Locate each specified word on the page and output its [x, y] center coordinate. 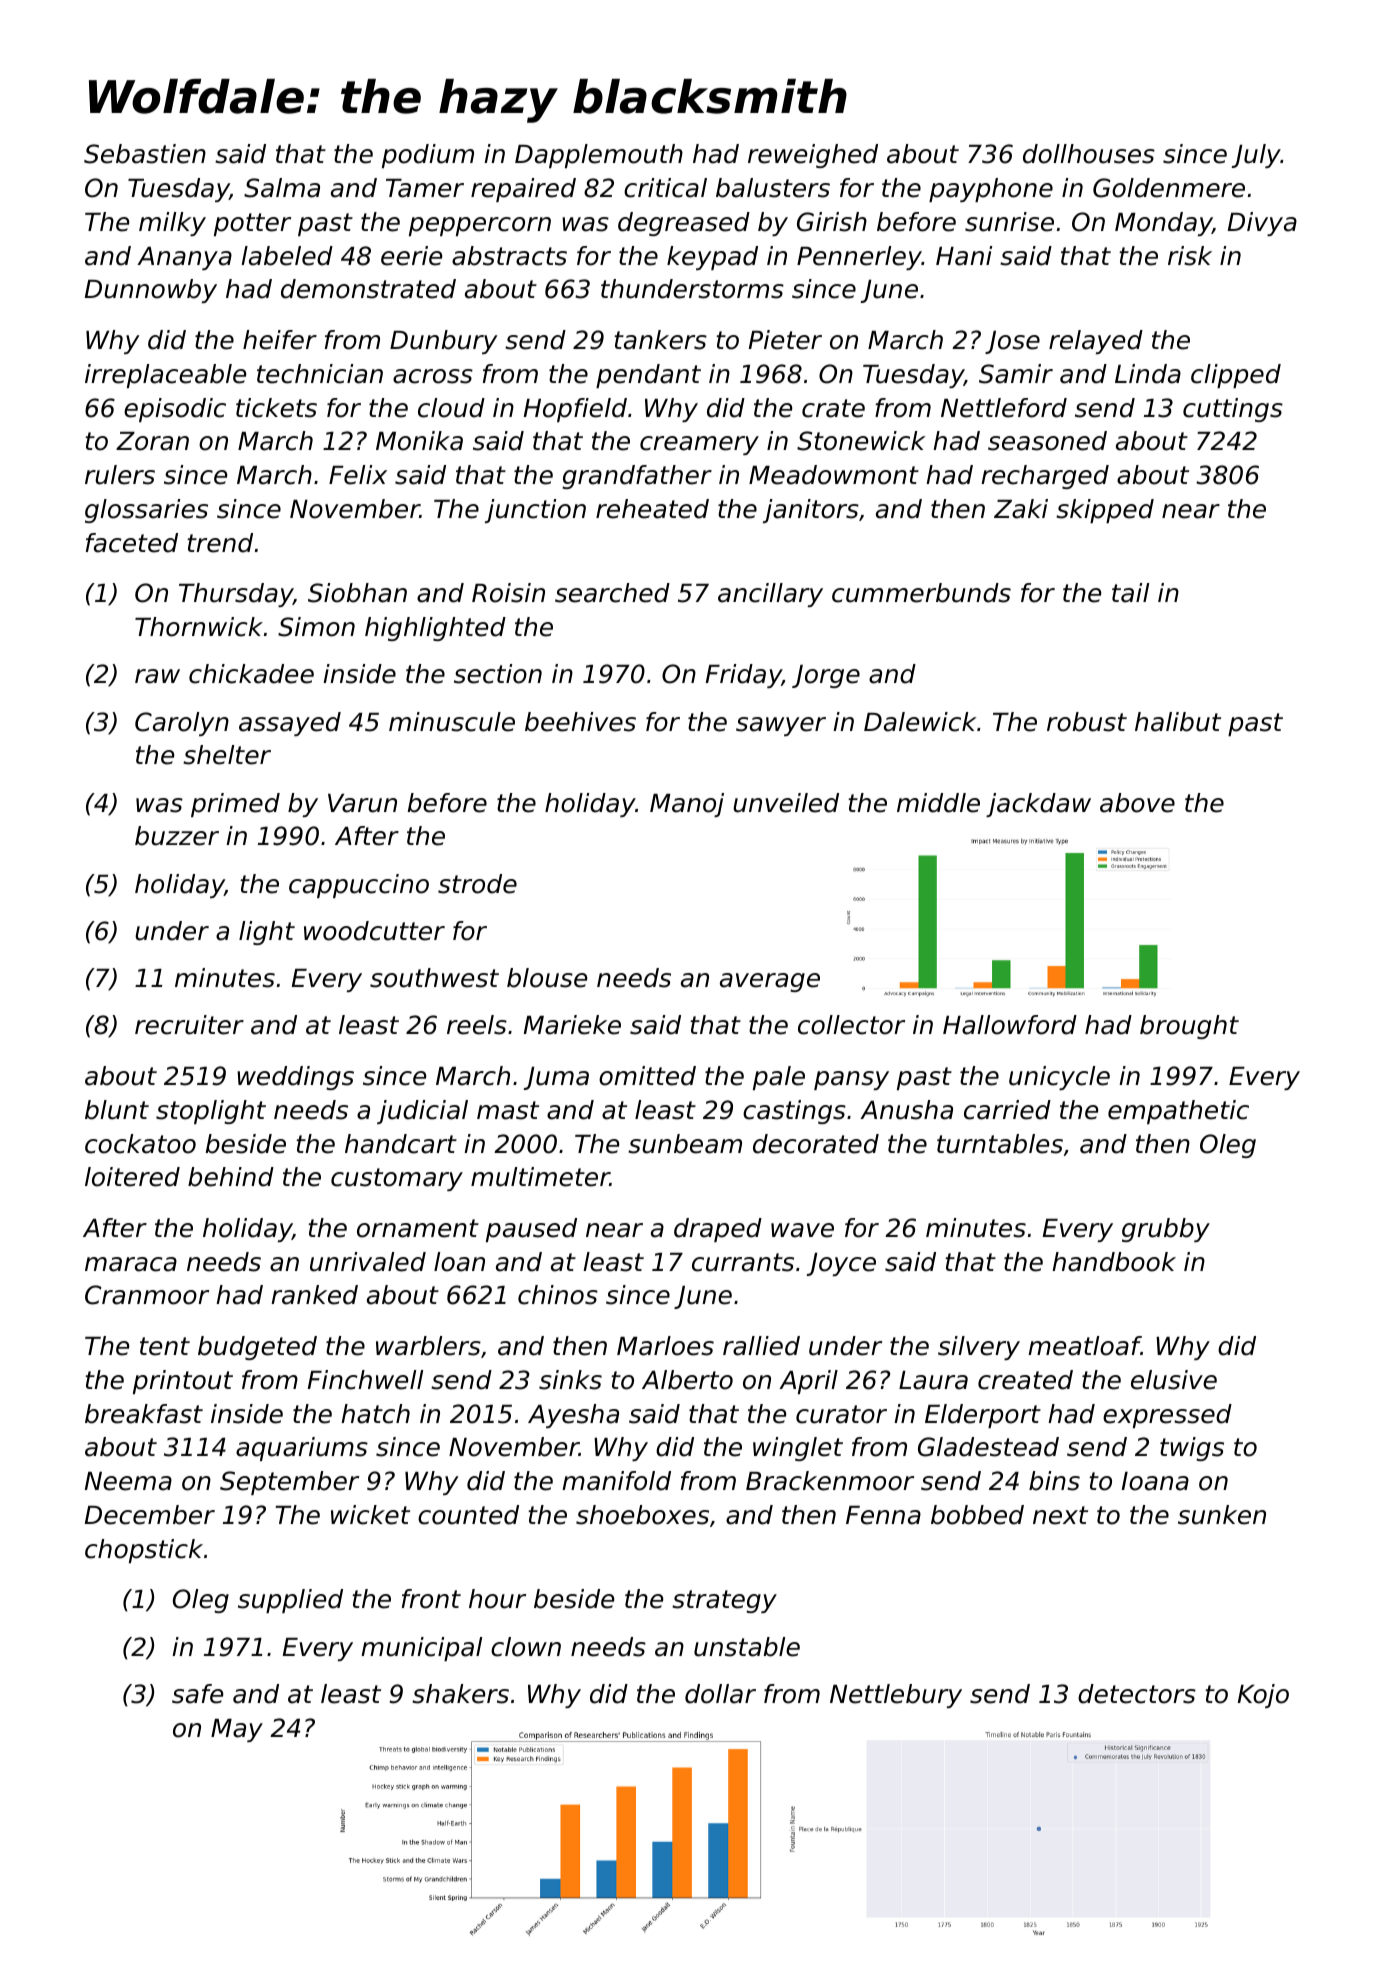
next [1060, 1515]
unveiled [786, 803]
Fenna [883, 1515]
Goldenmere [1169, 188]
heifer [280, 340]
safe [197, 1694]
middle [938, 803]
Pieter [785, 340]
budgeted [257, 1348]
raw [157, 676]
